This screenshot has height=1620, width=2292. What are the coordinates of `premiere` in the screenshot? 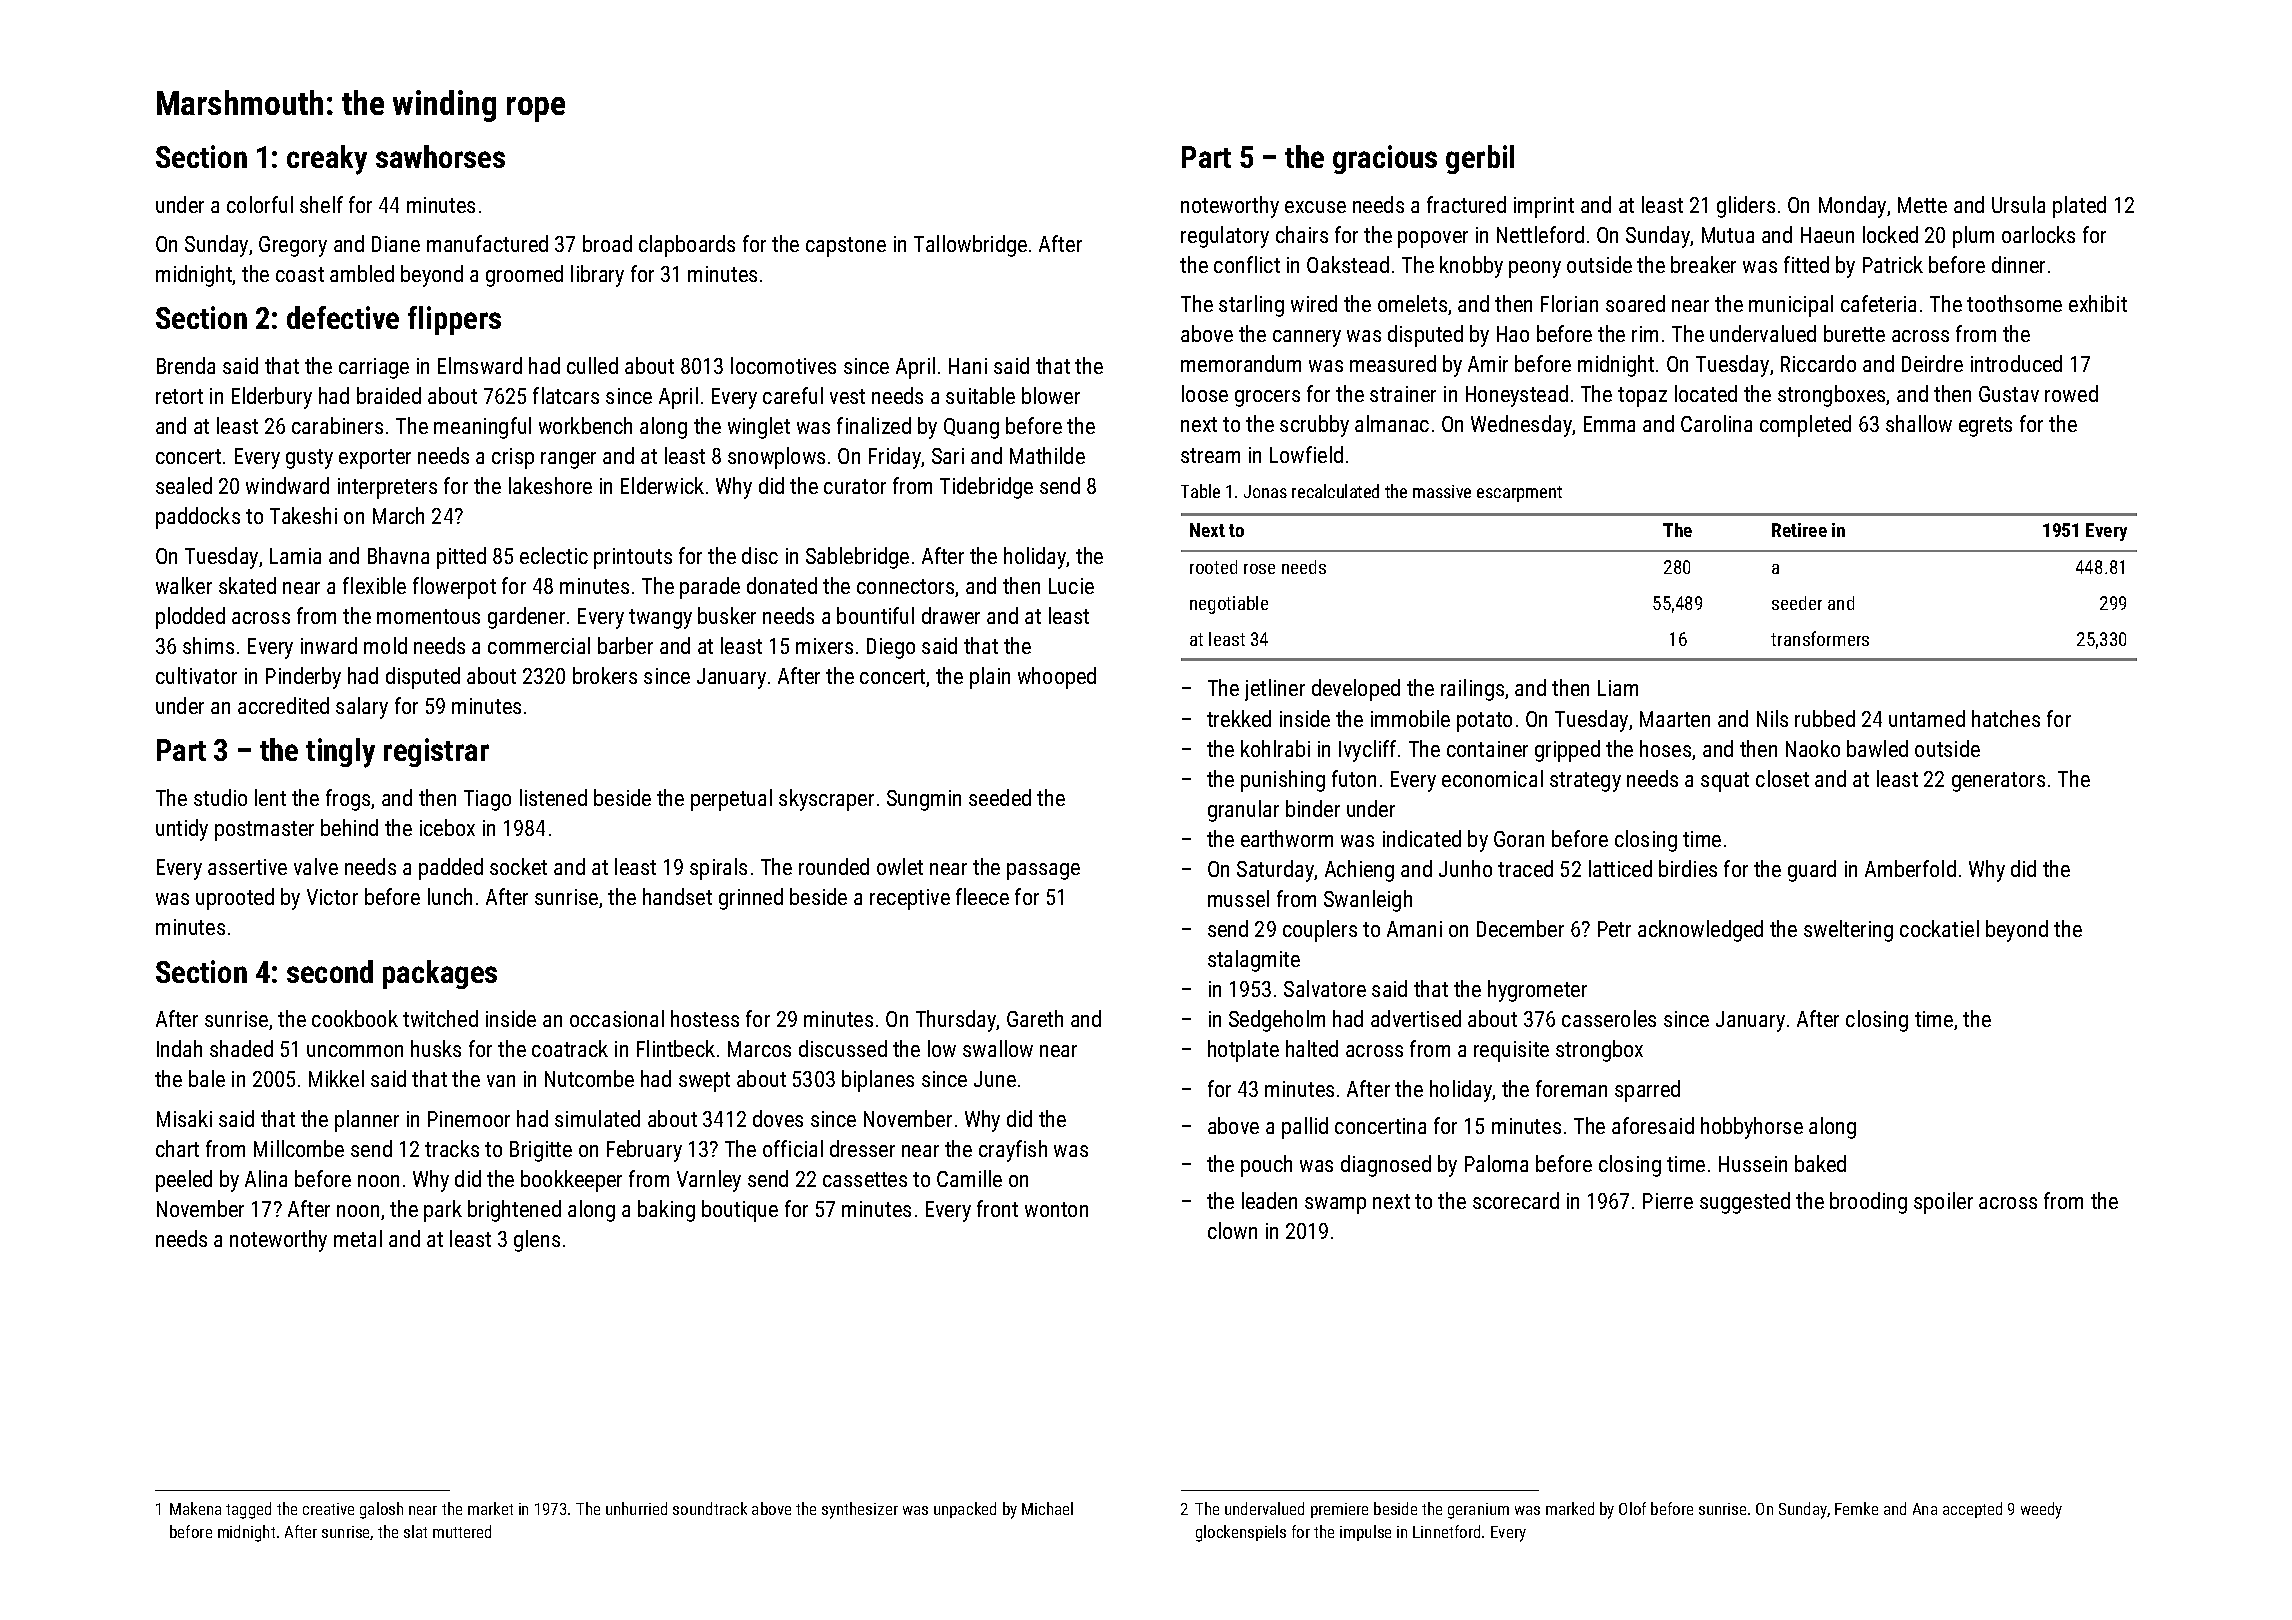 It's located at (1339, 1510).
